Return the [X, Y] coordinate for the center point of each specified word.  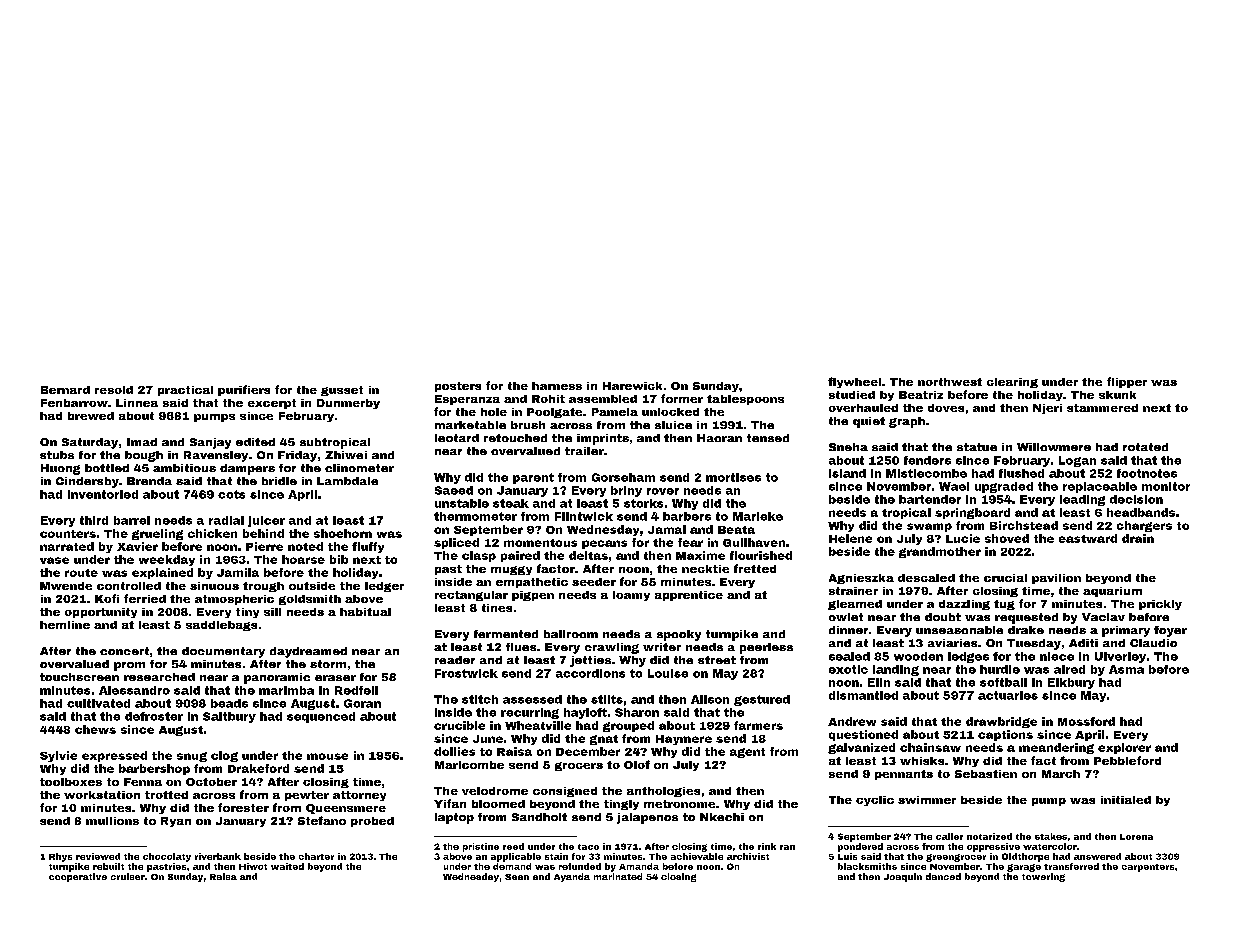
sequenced [321, 717]
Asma [1126, 669]
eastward [1088, 538]
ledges [968, 657]
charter [316, 856]
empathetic [532, 583]
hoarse [303, 559]
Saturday [90, 443]
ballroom [571, 634]
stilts [607, 699]
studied [852, 395]
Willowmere [1054, 447]
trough [263, 587]
